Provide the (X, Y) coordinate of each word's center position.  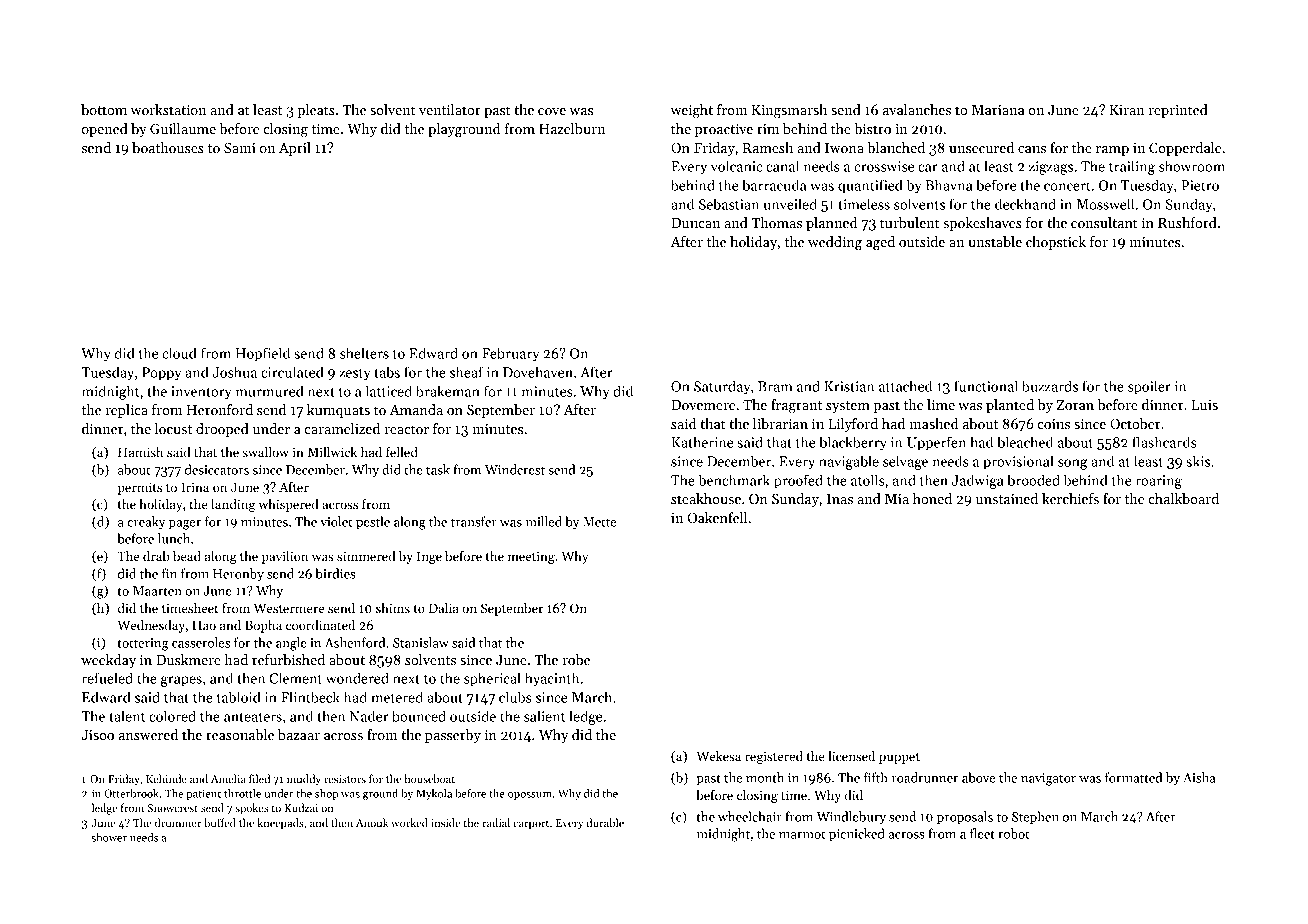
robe (576, 659)
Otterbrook (131, 793)
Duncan (695, 223)
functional (986, 386)
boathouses (168, 147)
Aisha (1199, 777)
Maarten (157, 591)
